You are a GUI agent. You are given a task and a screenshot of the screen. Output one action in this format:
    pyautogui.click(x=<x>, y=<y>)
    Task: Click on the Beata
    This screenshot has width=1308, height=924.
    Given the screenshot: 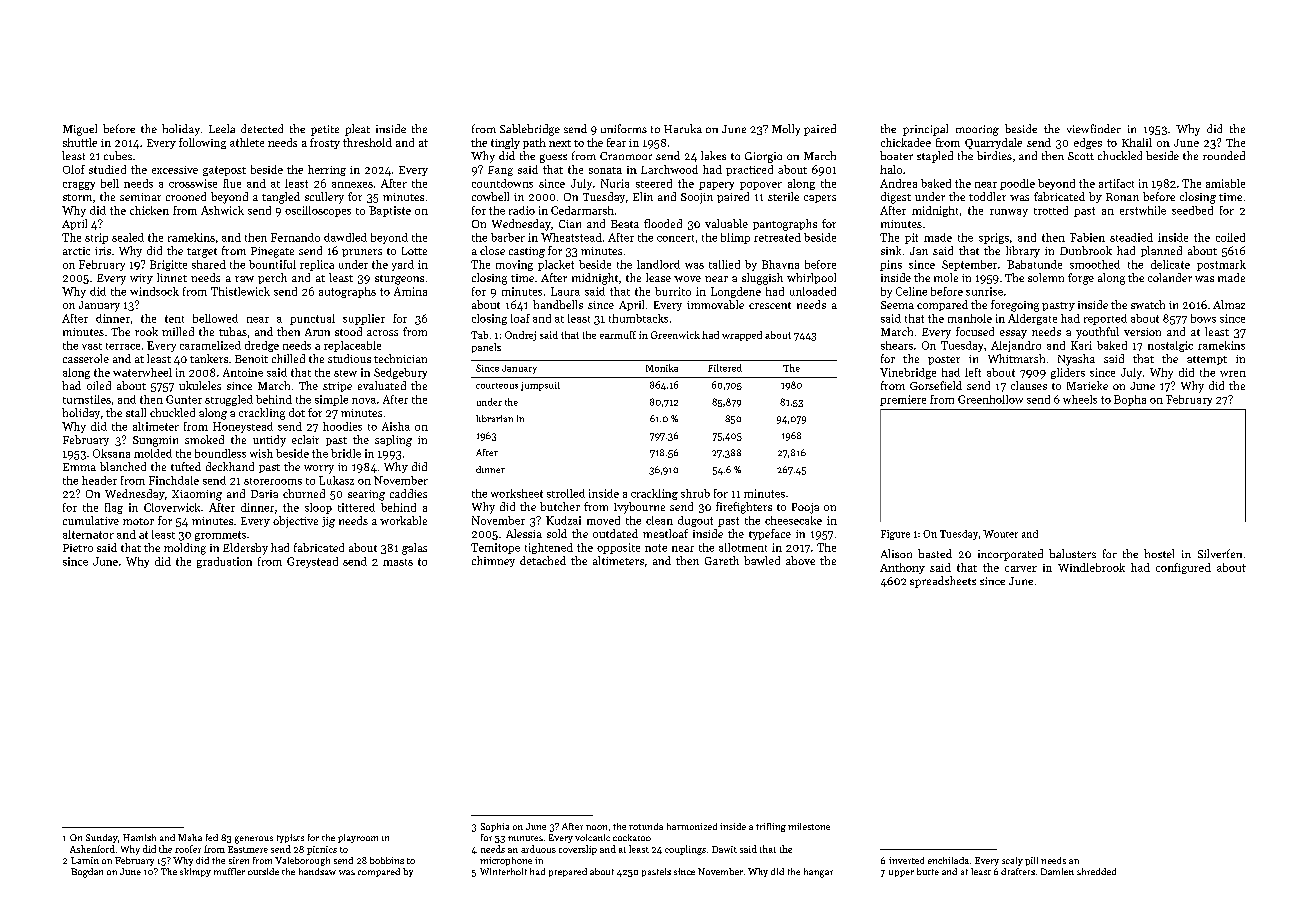 What is the action you would take?
    pyautogui.click(x=625, y=224)
